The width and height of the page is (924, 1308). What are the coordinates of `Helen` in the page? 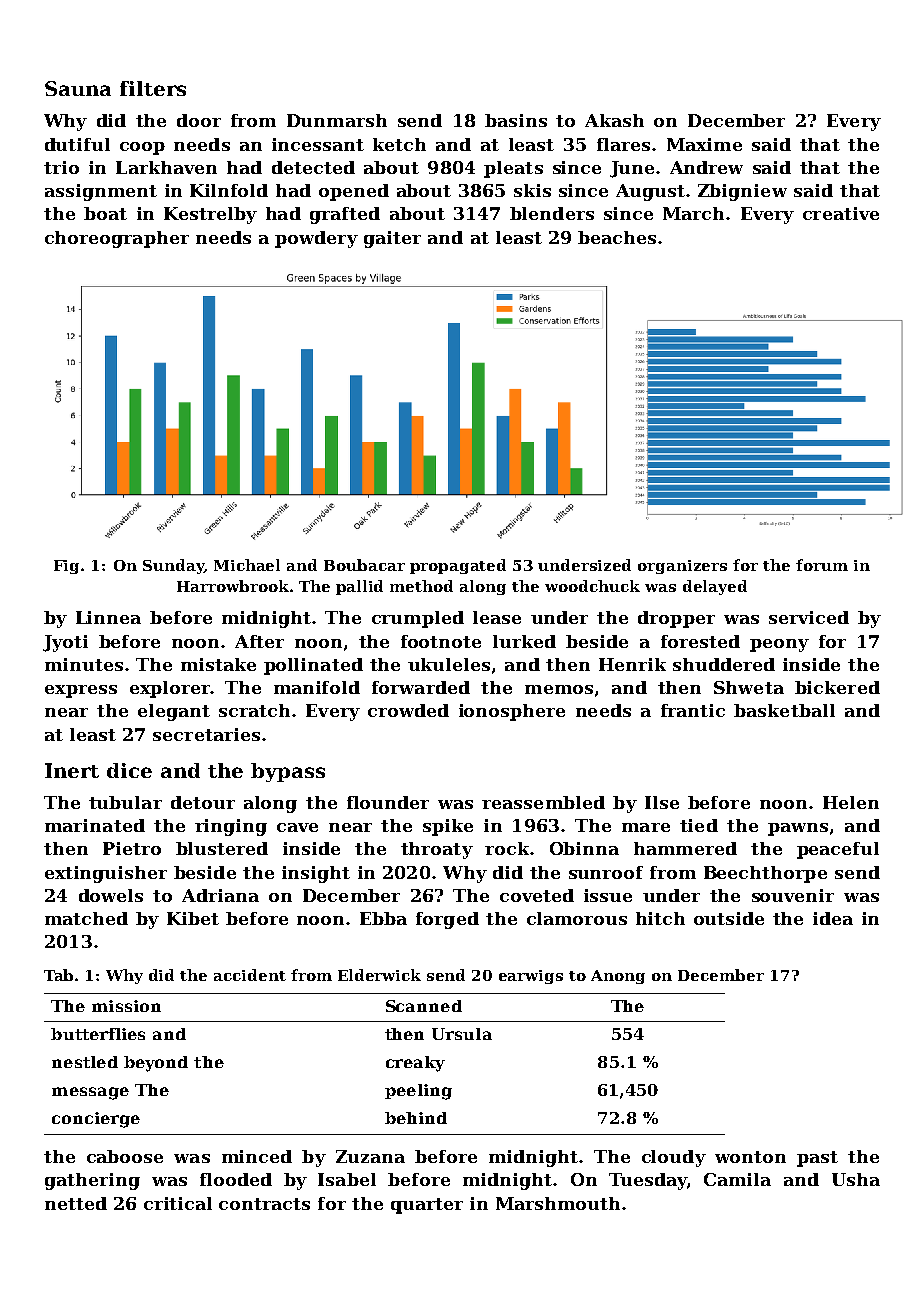 It's located at (851, 802).
